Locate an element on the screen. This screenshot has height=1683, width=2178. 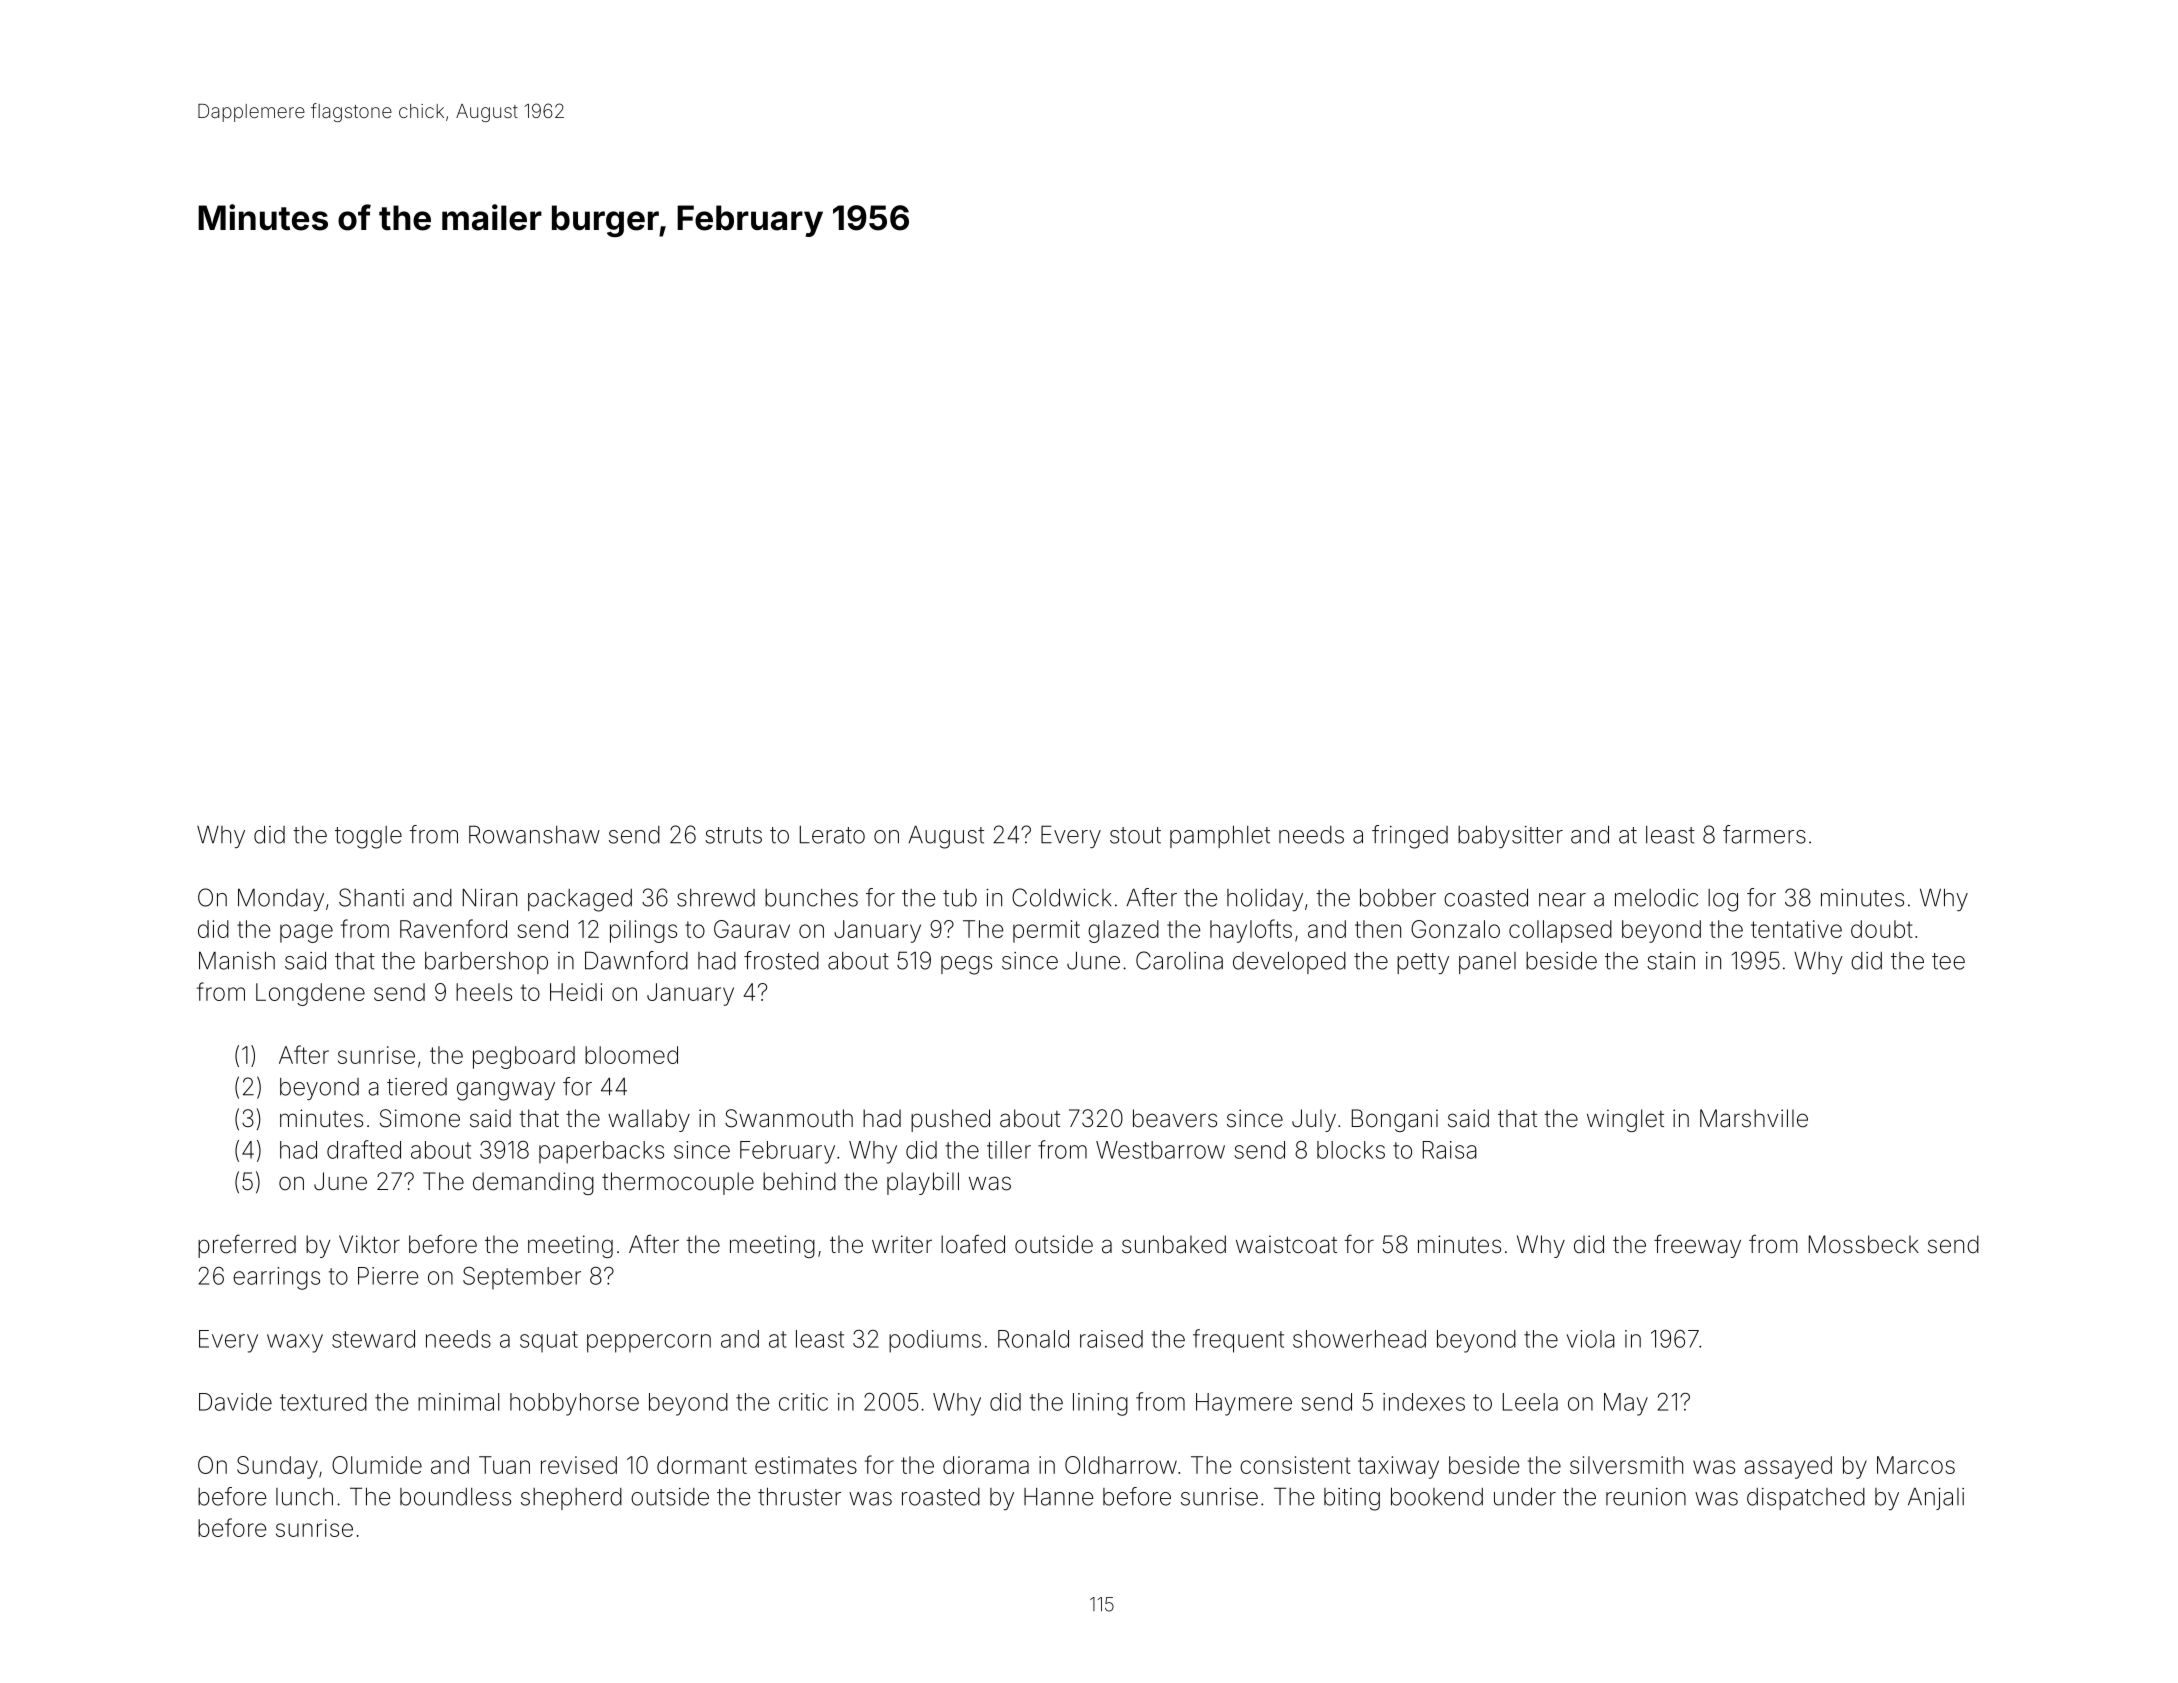
Hanne is located at coordinates (1058, 1497).
